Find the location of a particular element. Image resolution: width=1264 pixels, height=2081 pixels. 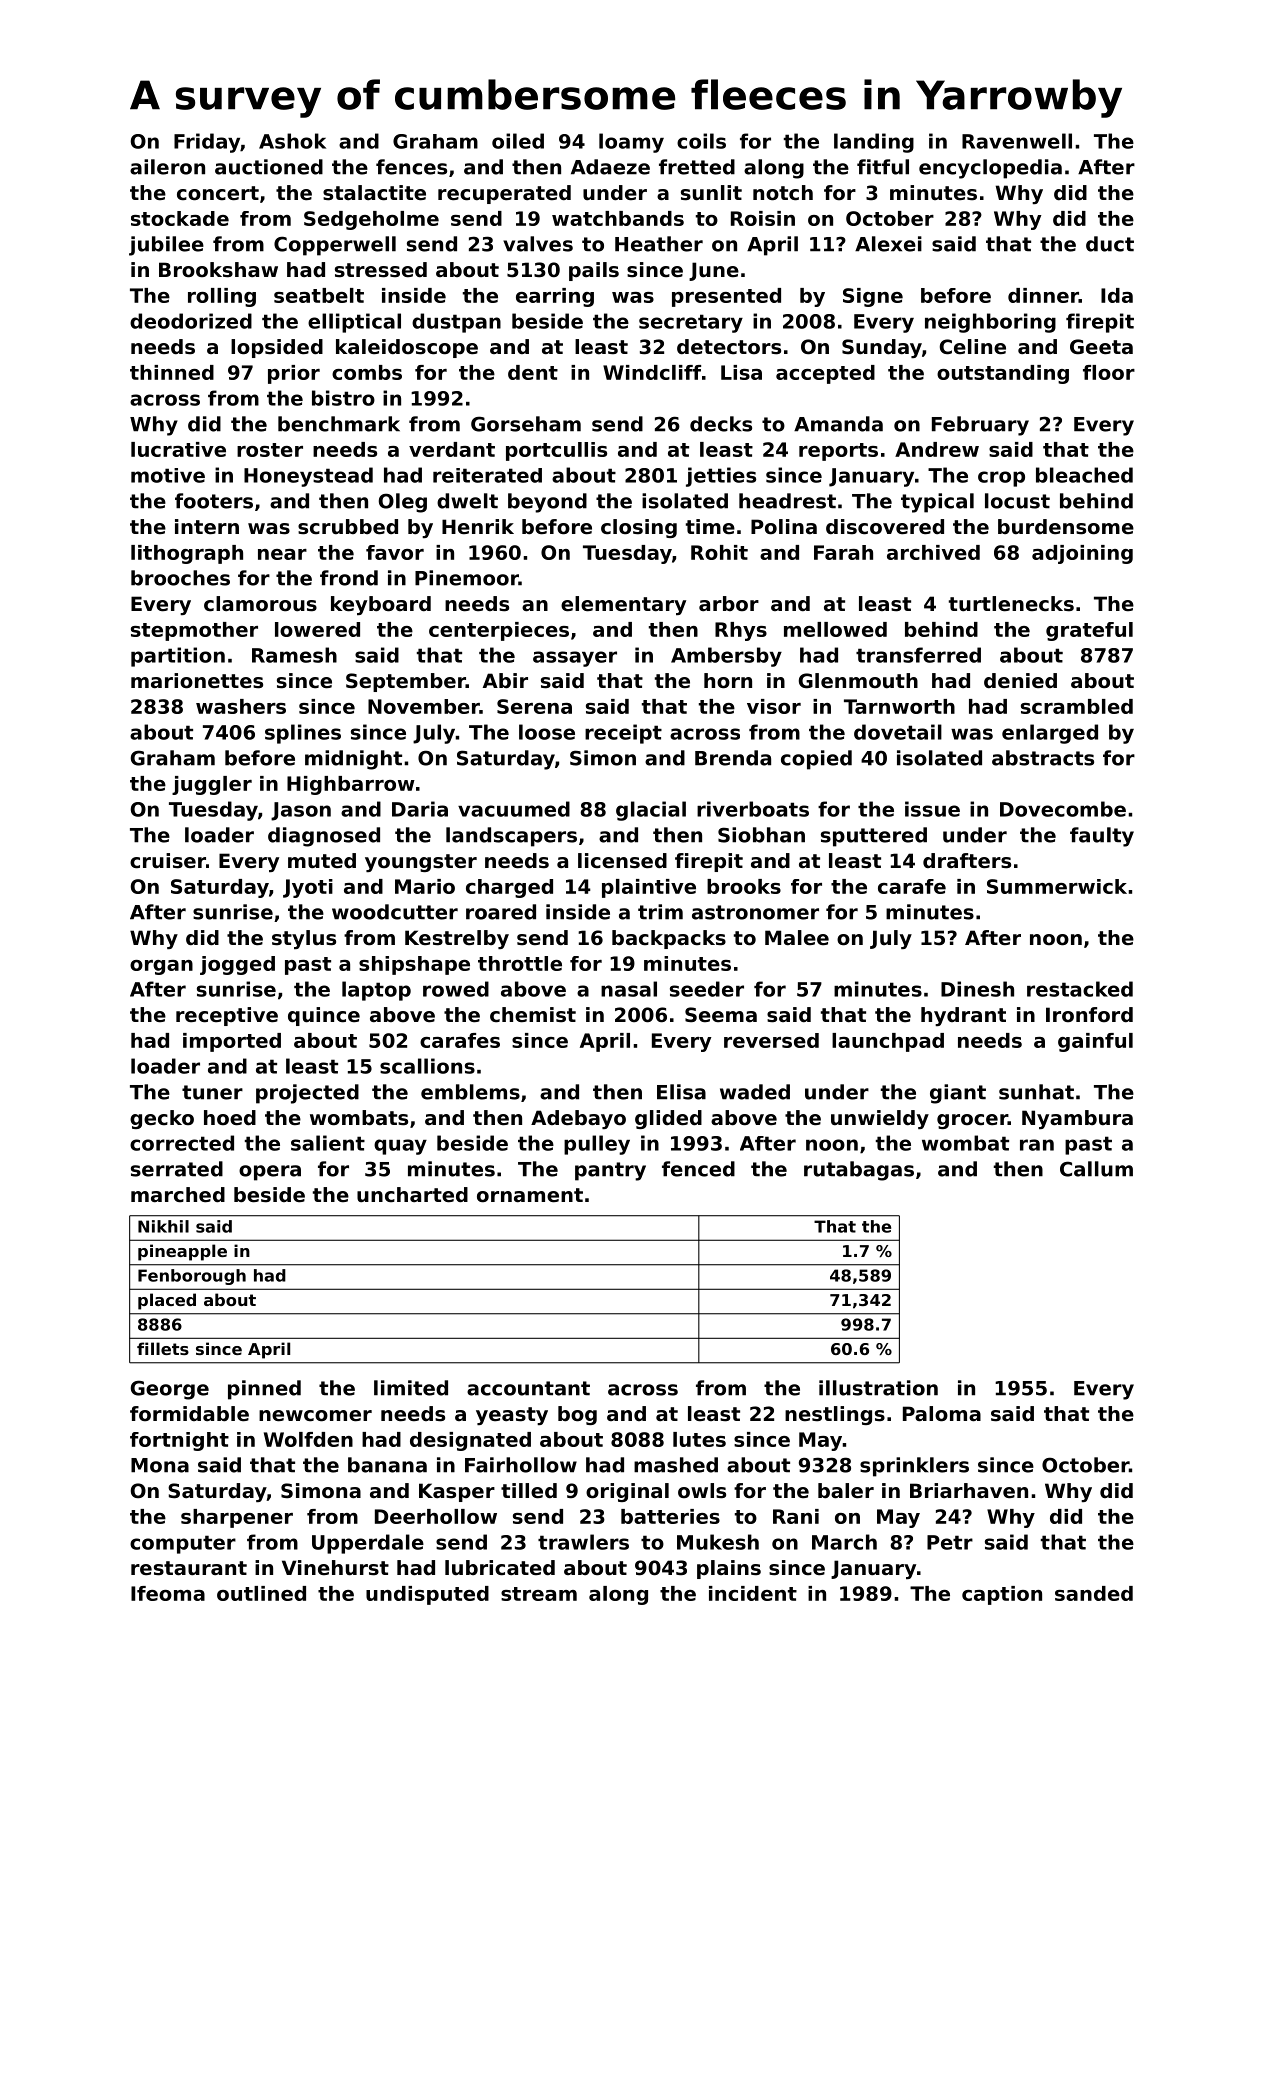

splines is located at coordinates (303, 734).
